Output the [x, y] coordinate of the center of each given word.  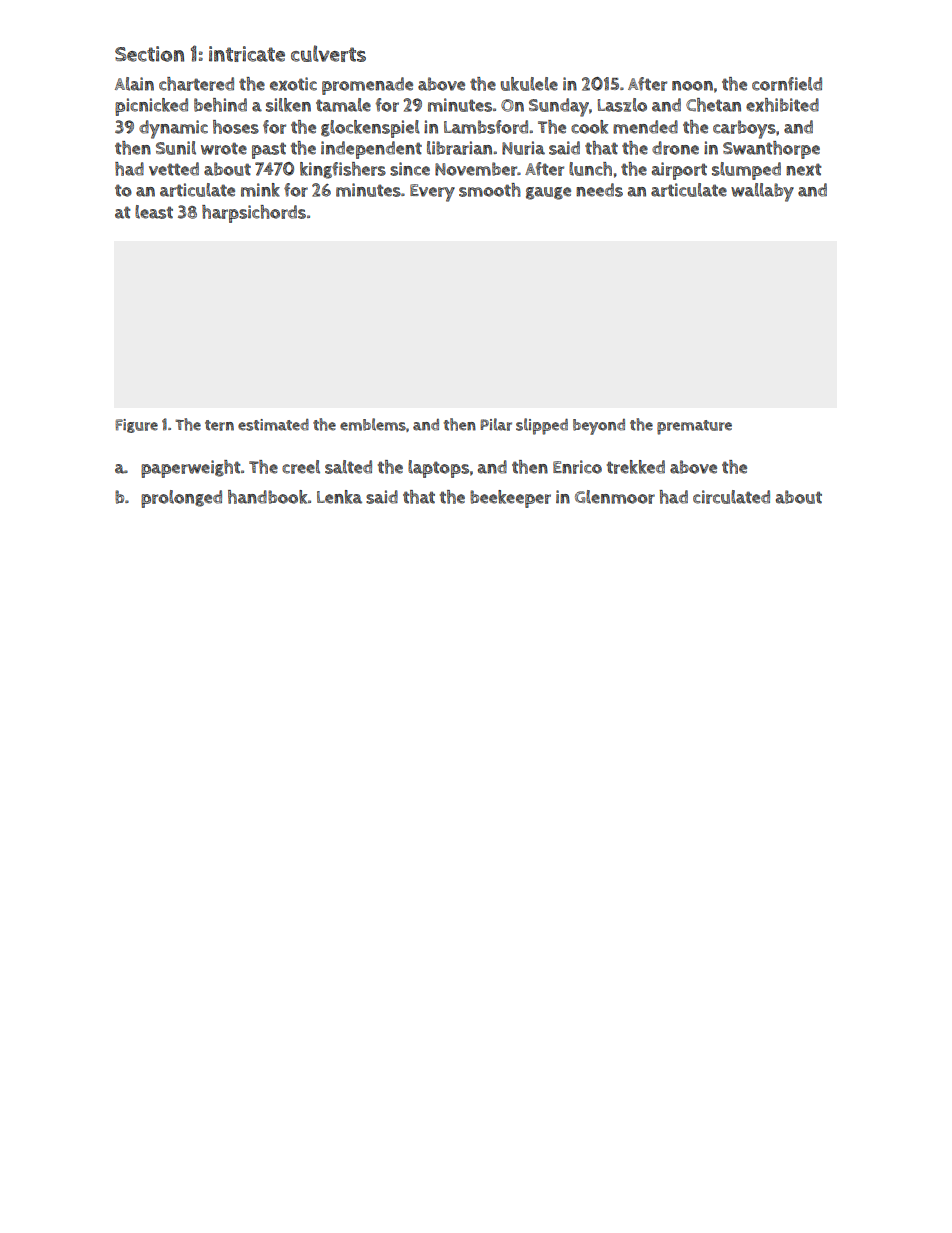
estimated [273, 425]
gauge [548, 193]
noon [692, 86]
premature [694, 427]
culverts [328, 53]
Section [149, 54]
